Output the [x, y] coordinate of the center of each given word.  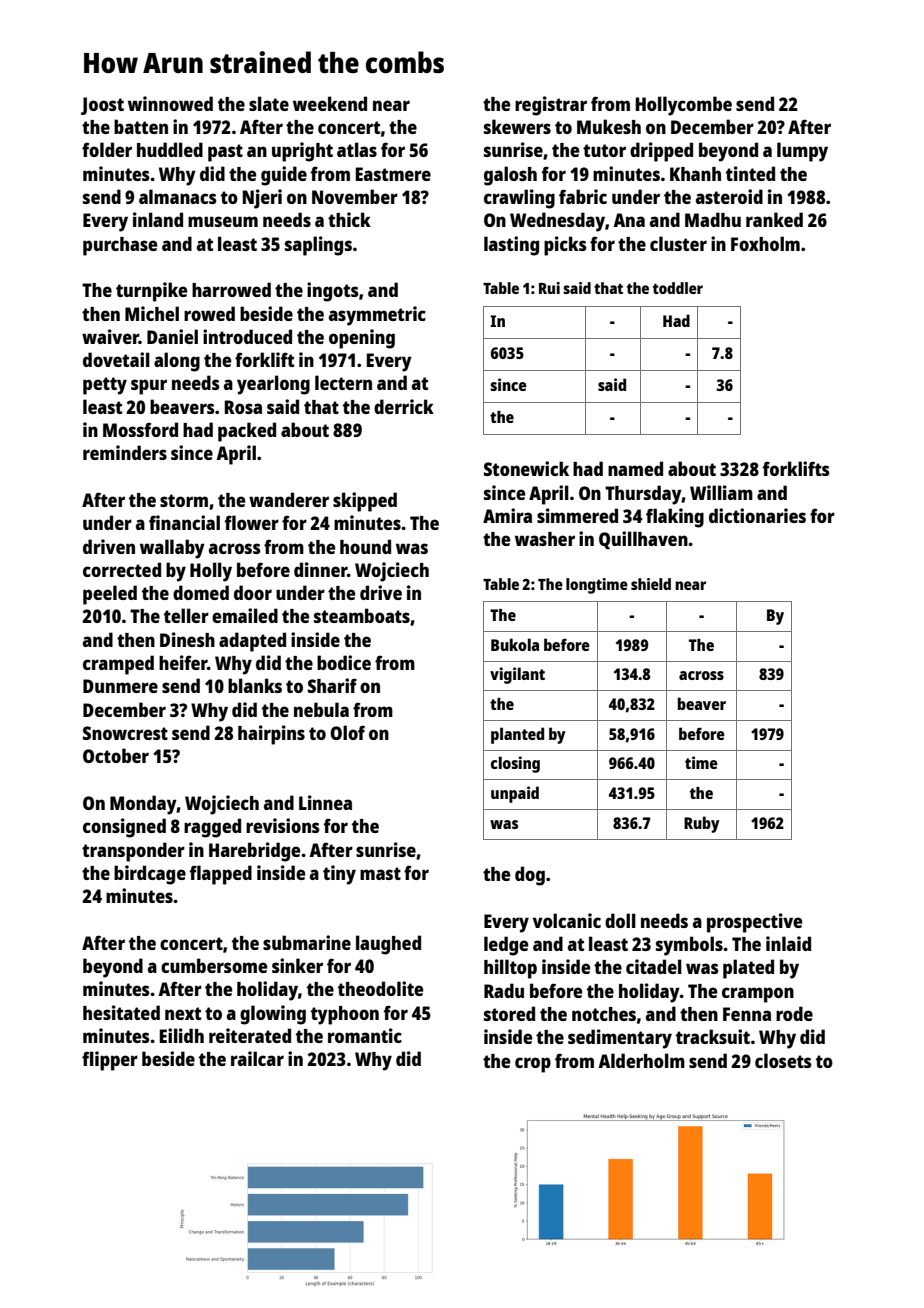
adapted [252, 642]
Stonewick [526, 468]
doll [620, 920]
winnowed [170, 103]
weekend [330, 103]
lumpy [802, 152]
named [635, 468]
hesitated [121, 1012]
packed [247, 432]
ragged [212, 828]
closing [515, 764]
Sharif [332, 685]
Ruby [702, 824]
